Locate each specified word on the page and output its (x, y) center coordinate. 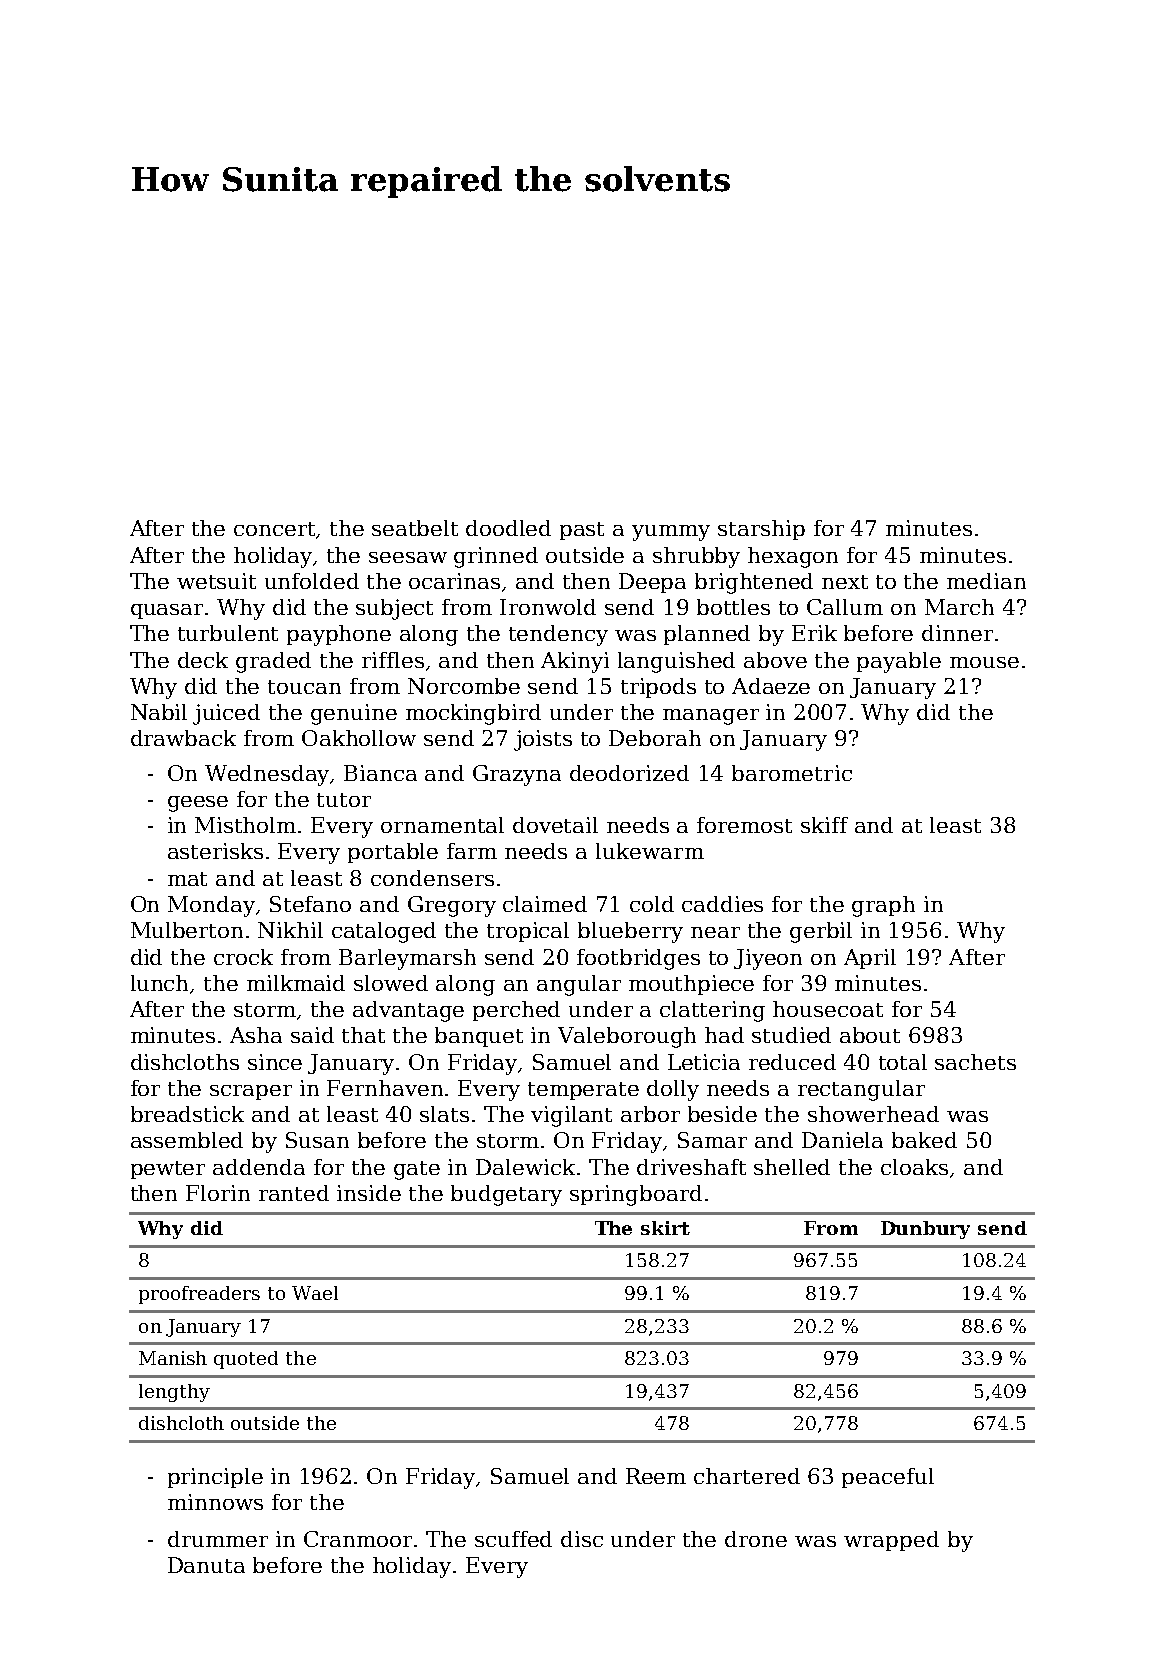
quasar (167, 611)
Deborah (655, 738)
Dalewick (525, 1167)
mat (187, 879)
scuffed (513, 1539)
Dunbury (925, 1230)
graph (883, 906)
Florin (218, 1193)
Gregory (452, 906)
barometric (792, 773)
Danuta (206, 1565)
